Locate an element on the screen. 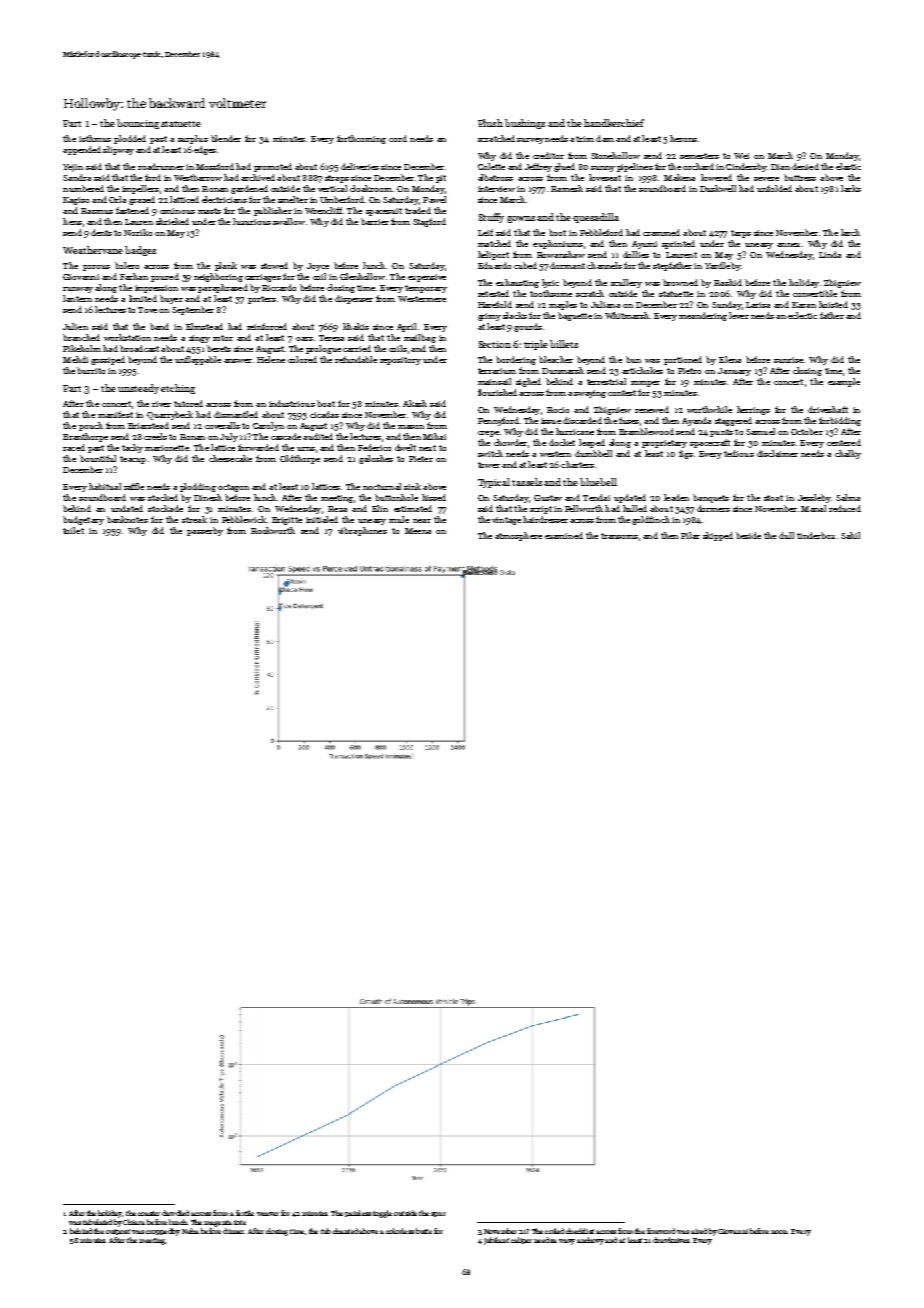 The height and width of the screenshot is (1308, 924). atmosphere is located at coordinates (518, 536).
